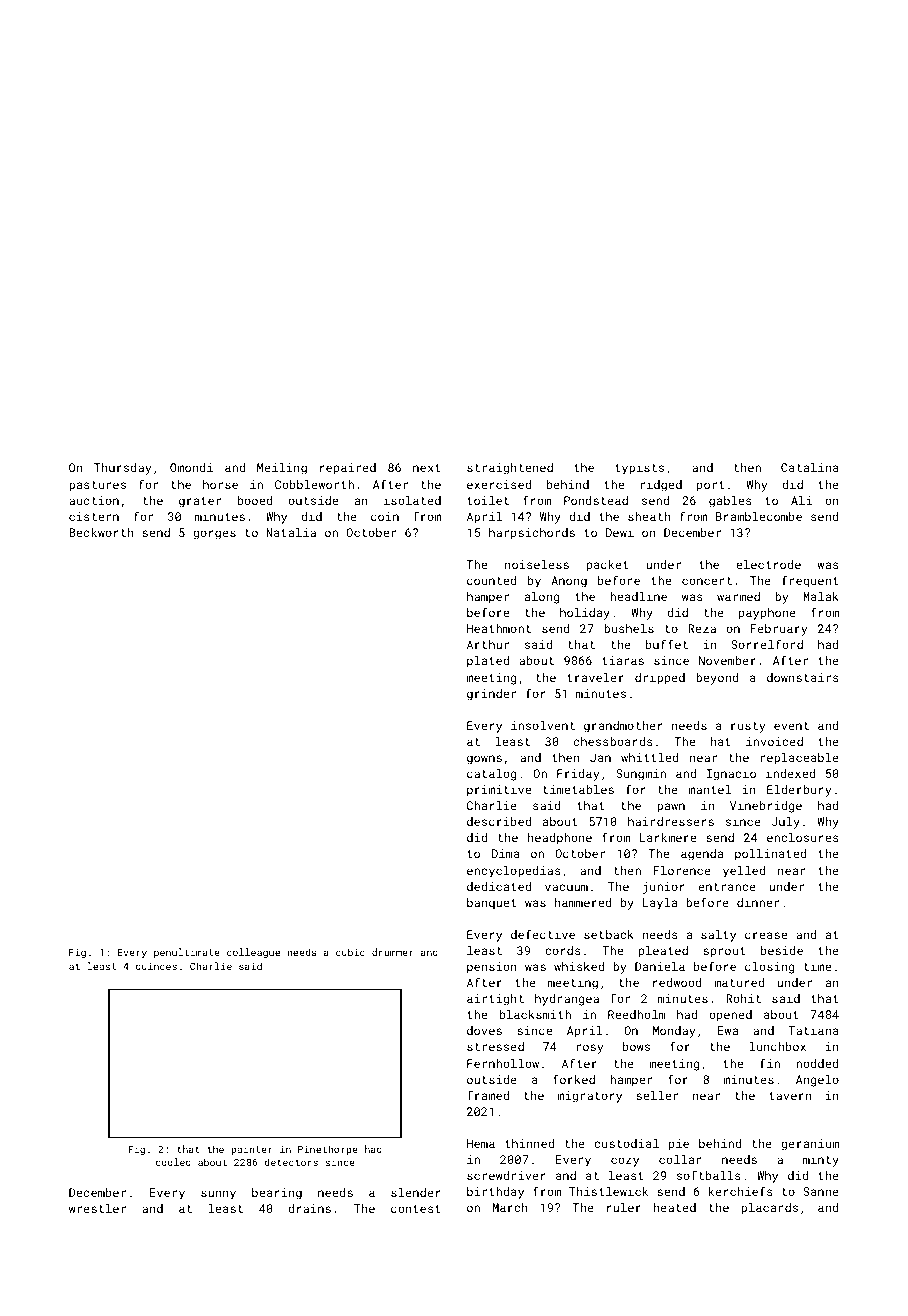  Describe the element at coordinates (492, 580) in the screenshot. I see `counted` at that location.
